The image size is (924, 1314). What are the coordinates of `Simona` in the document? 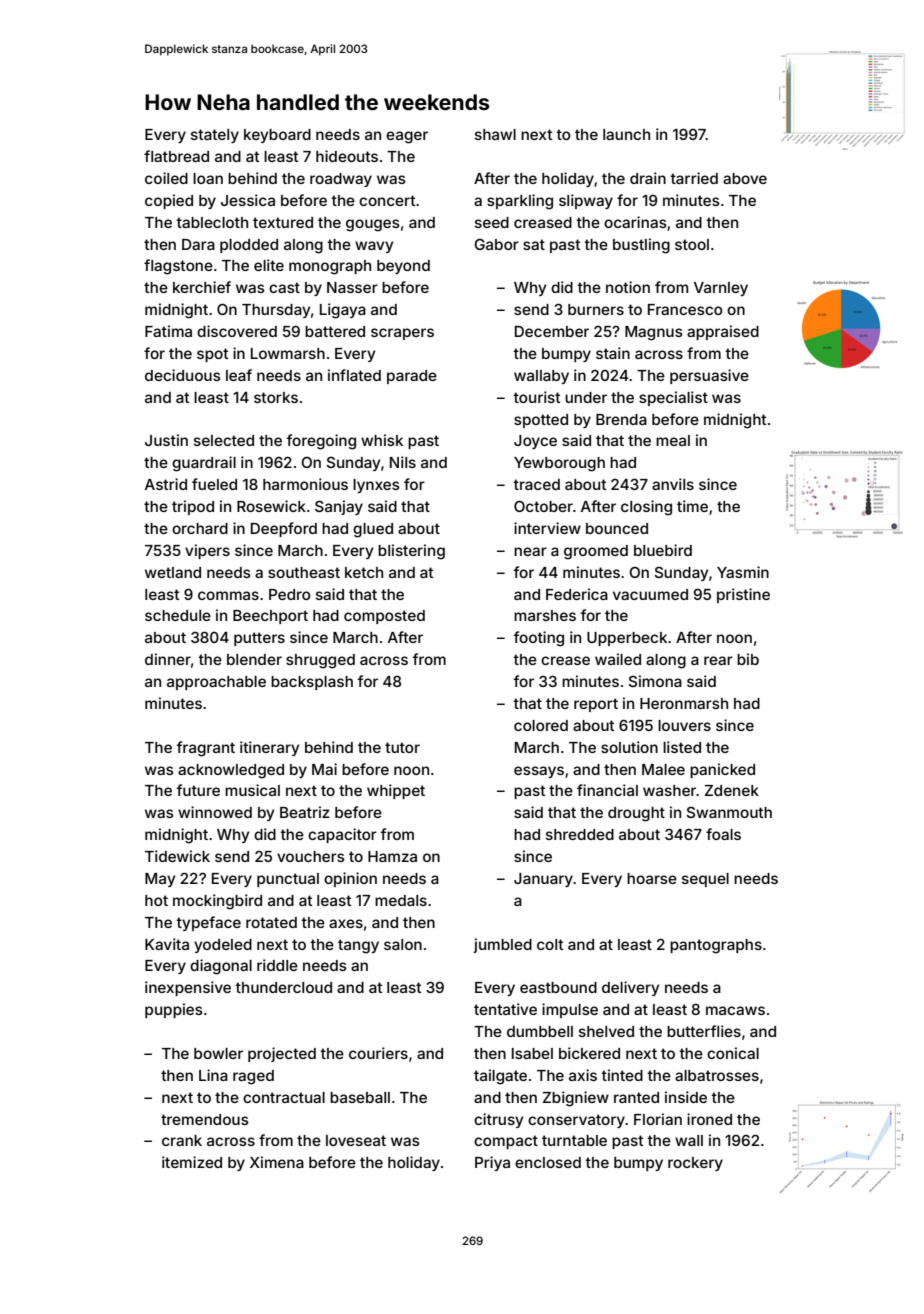 It's located at (655, 681).
